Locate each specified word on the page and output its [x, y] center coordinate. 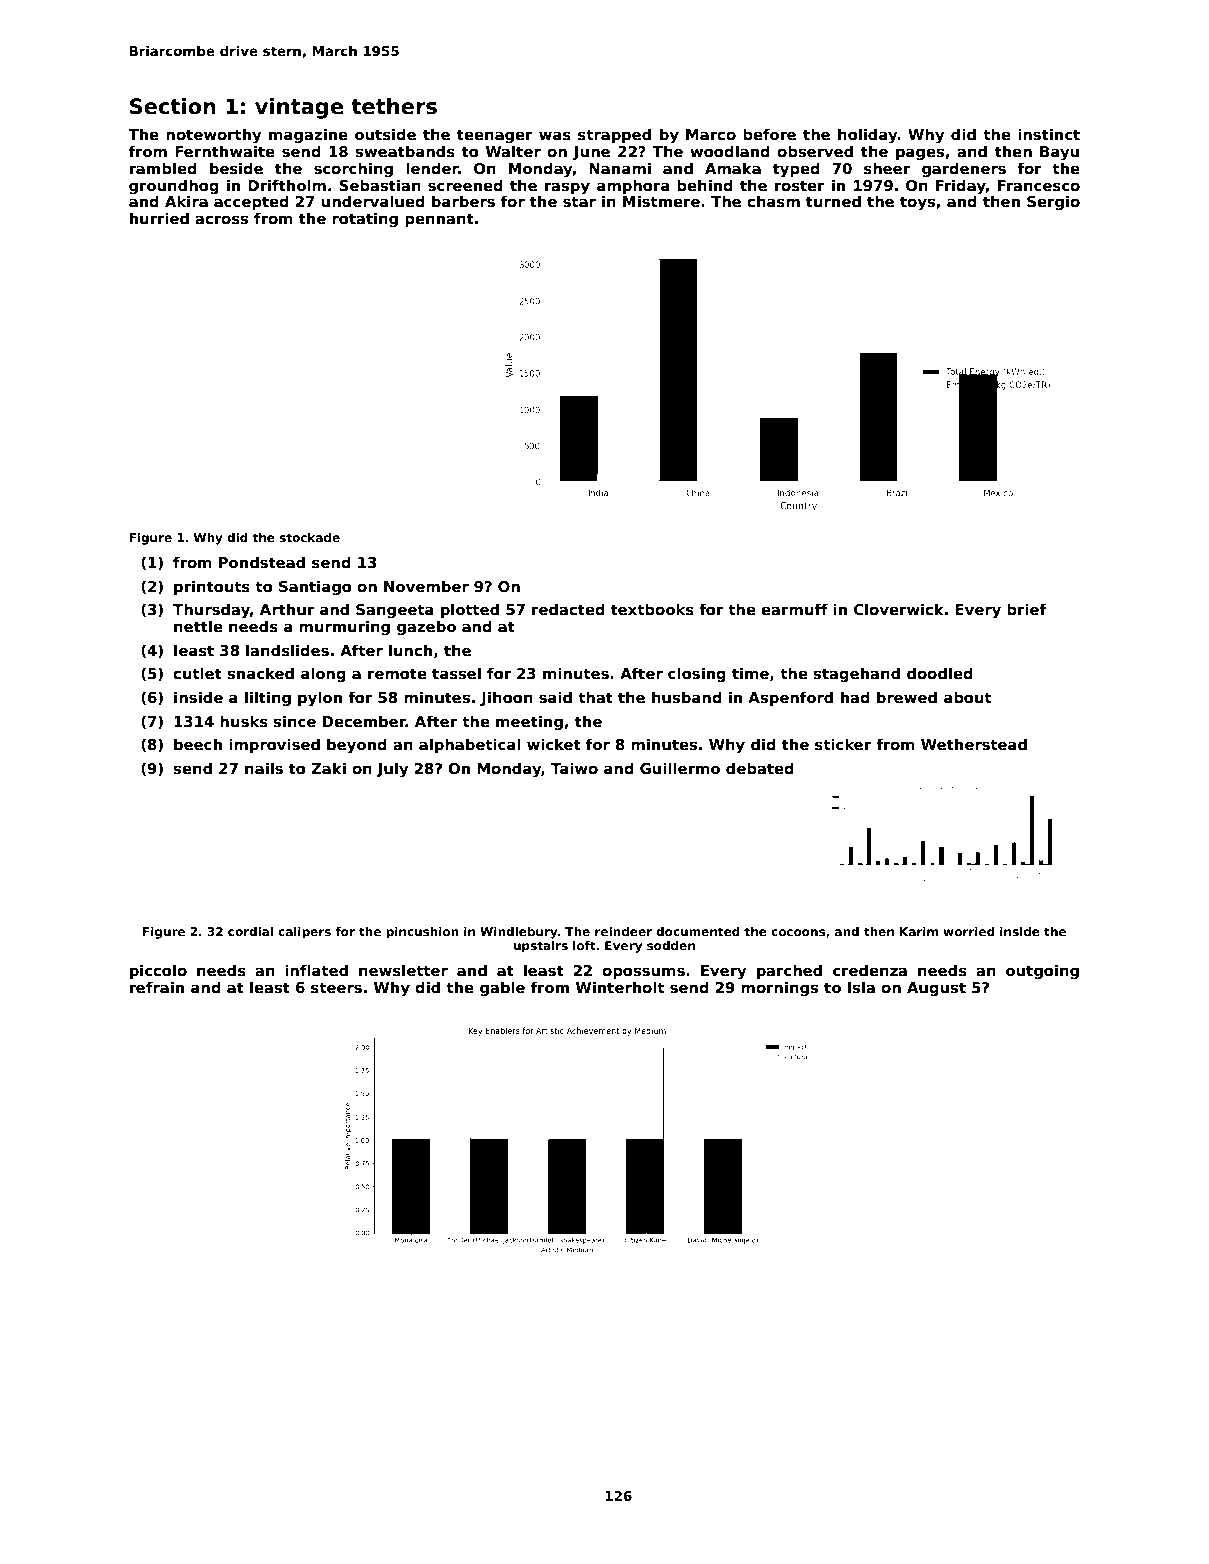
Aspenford [790, 698]
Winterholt [620, 987]
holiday [868, 136]
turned [833, 201]
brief [1026, 609]
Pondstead [262, 562]
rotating [365, 219]
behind [705, 185]
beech [198, 744]
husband [687, 697]
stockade [309, 537]
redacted [568, 609]
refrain [157, 987]
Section [173, 106]
